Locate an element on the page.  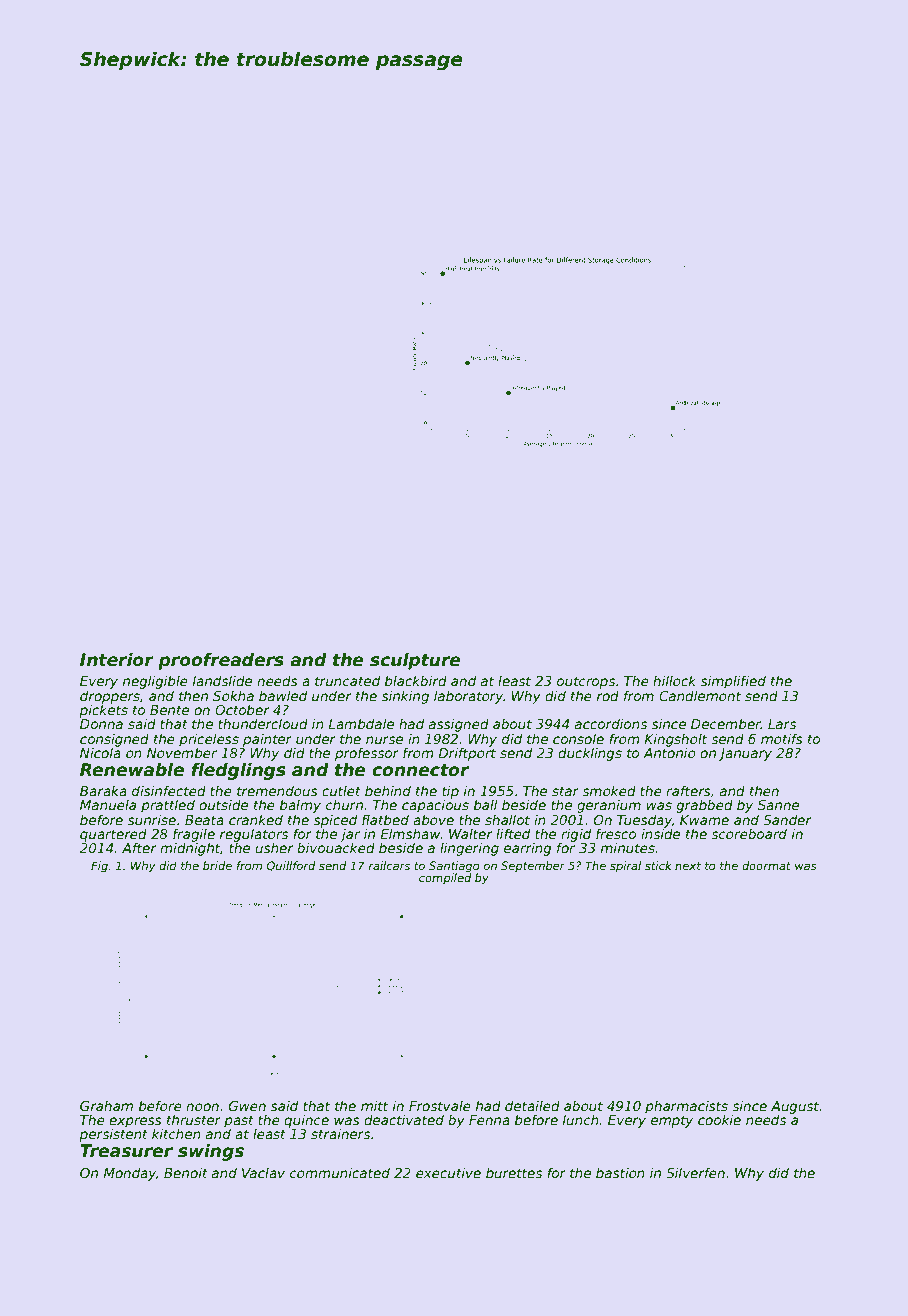
doormat is located at coordinates (766, 865).
